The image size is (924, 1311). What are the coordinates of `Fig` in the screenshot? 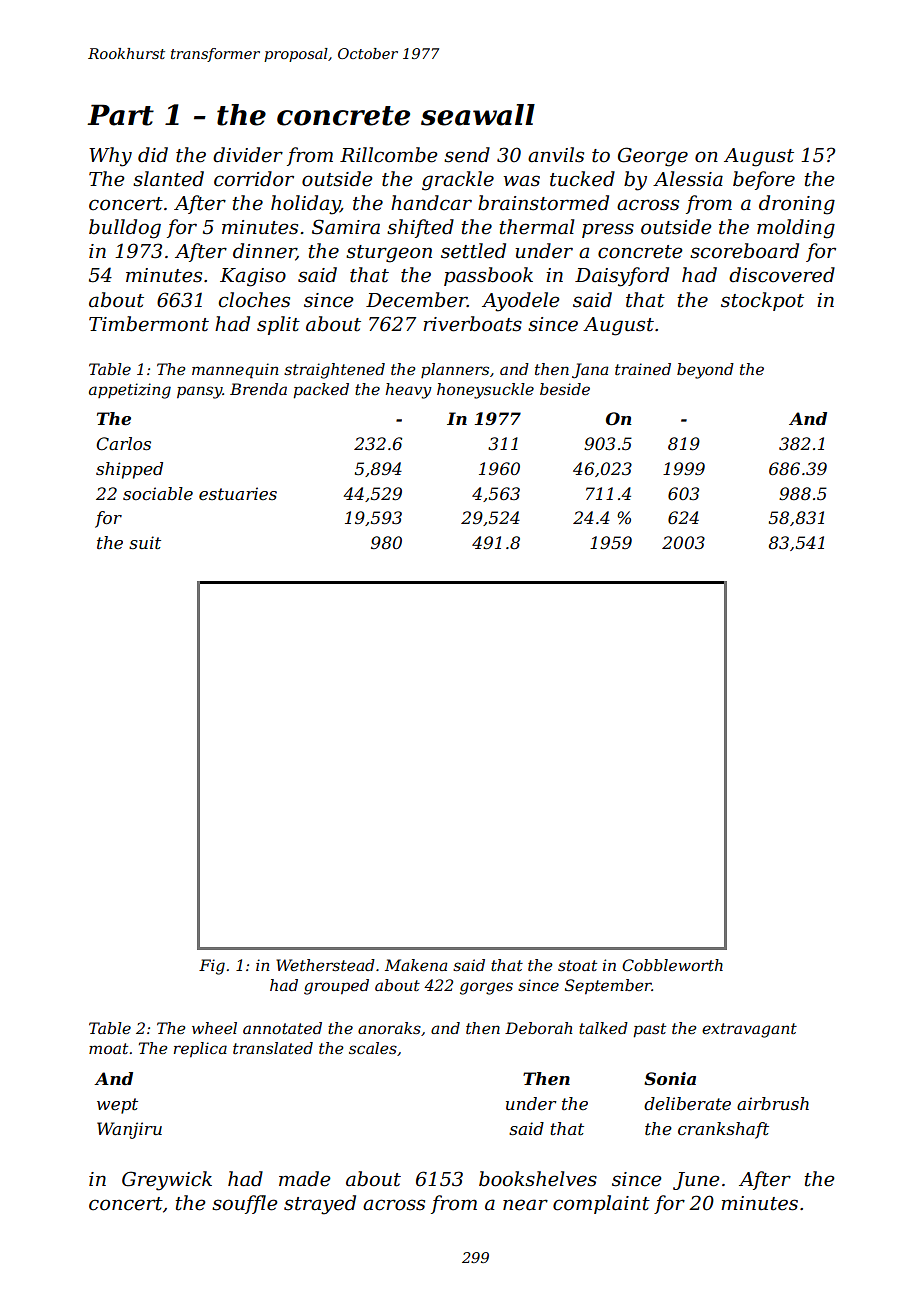 It's located at (212, 967).
